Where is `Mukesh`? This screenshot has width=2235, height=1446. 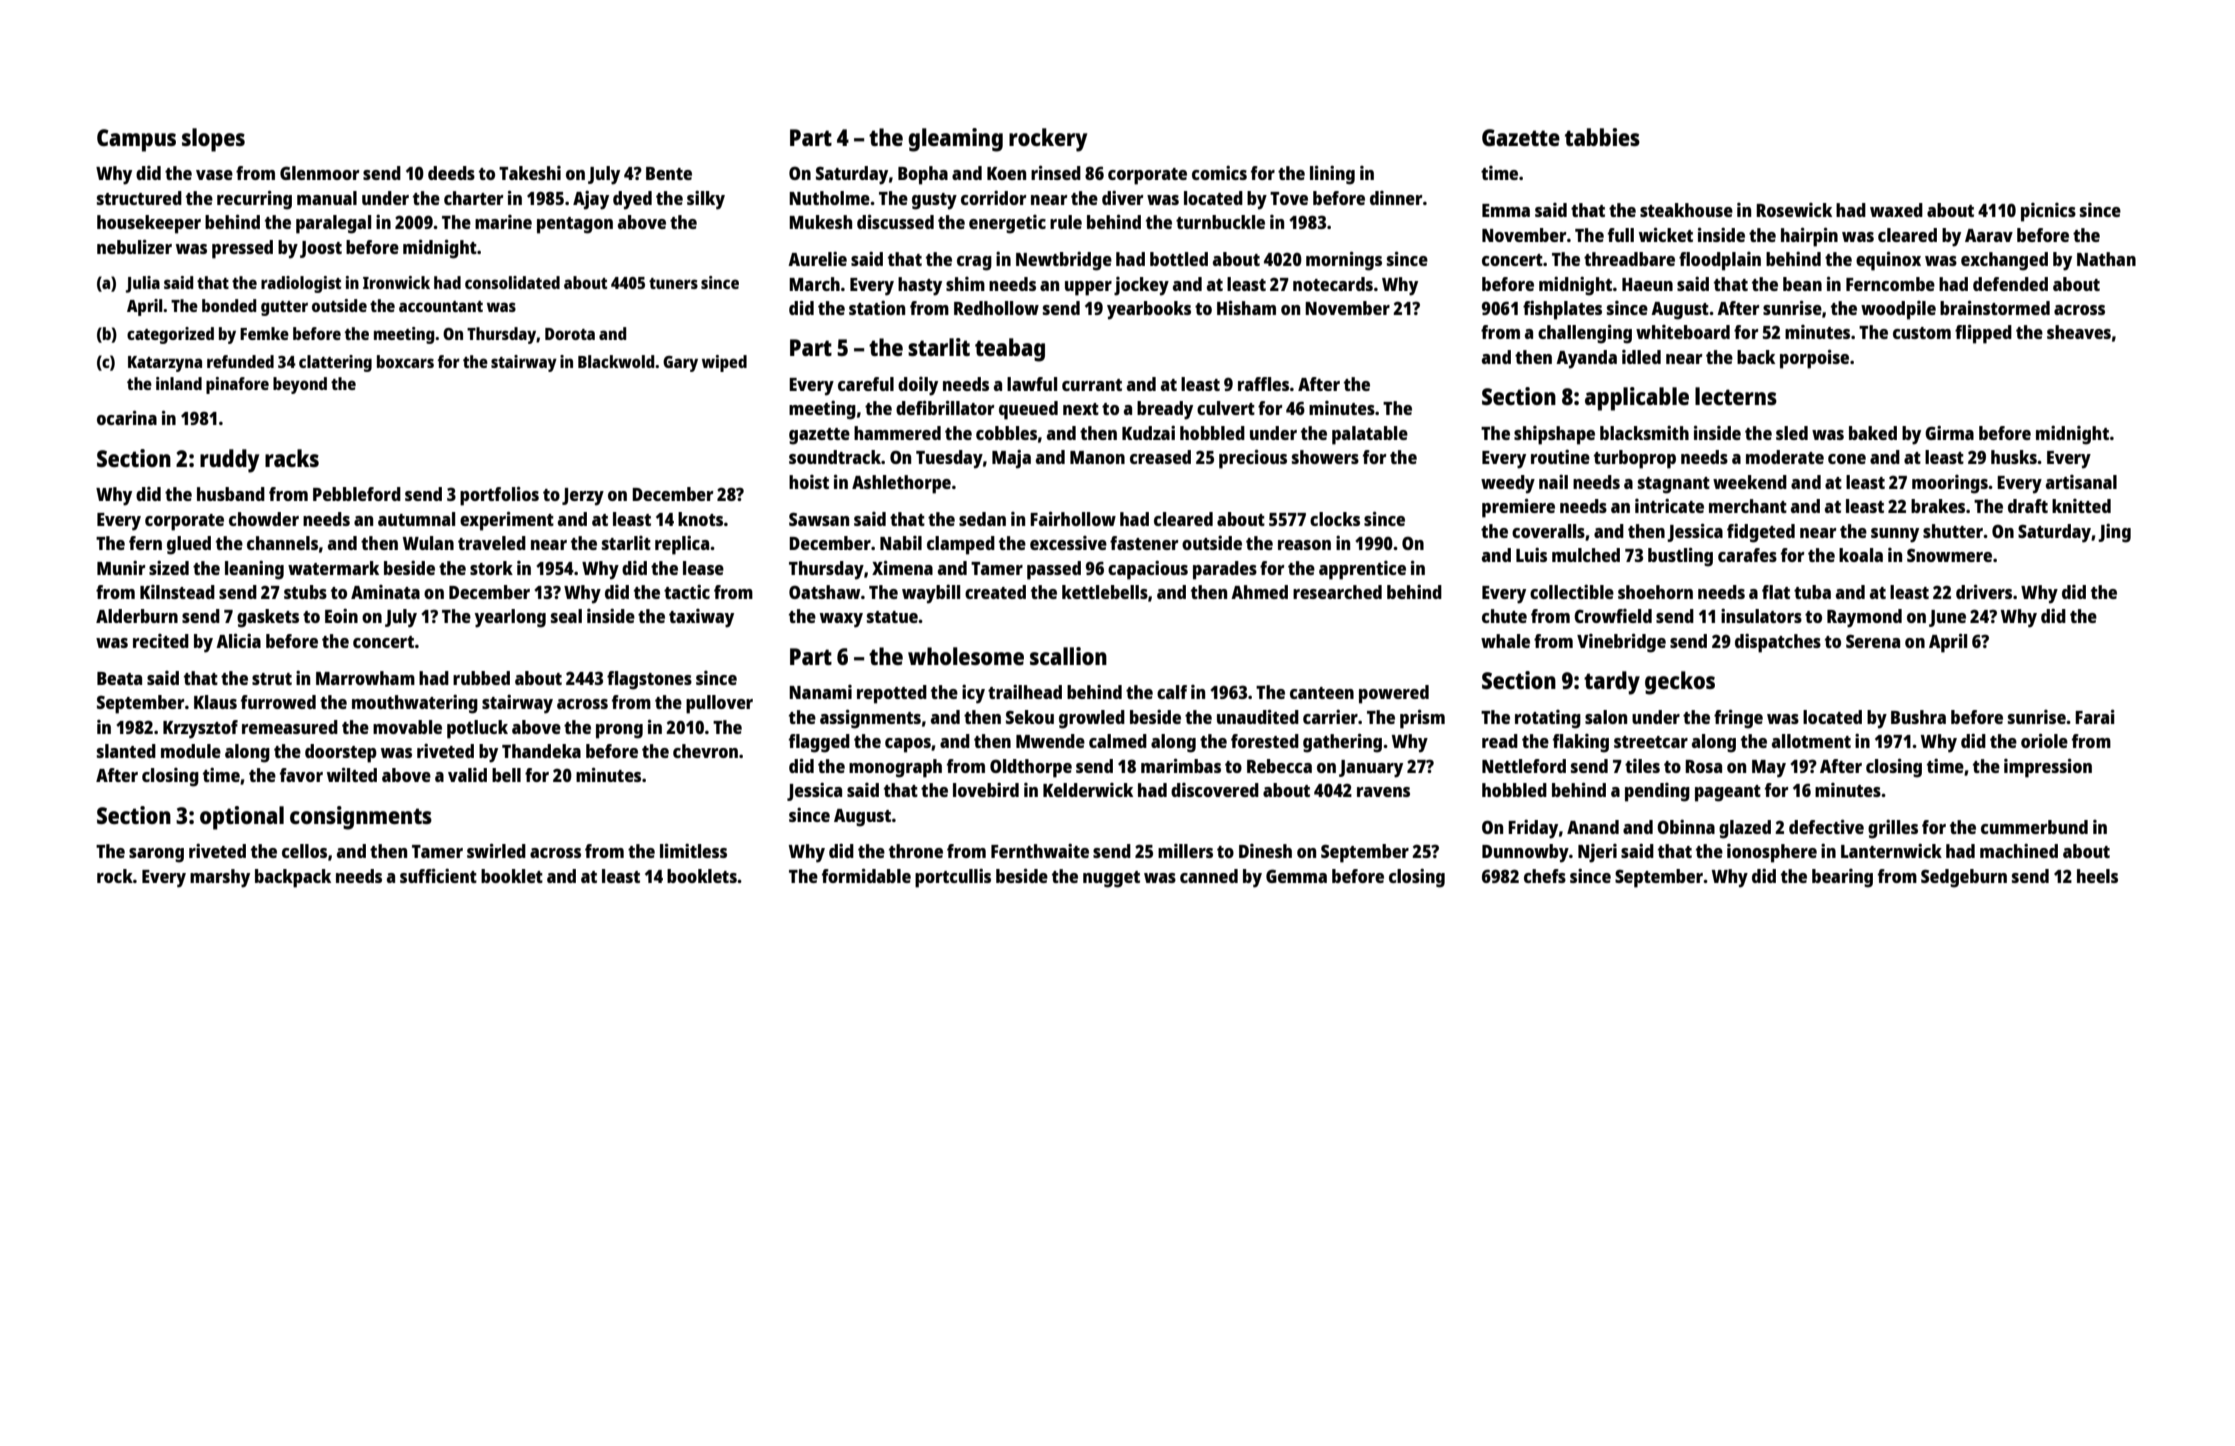
Mukesh is located at coordinates (820, 222).
